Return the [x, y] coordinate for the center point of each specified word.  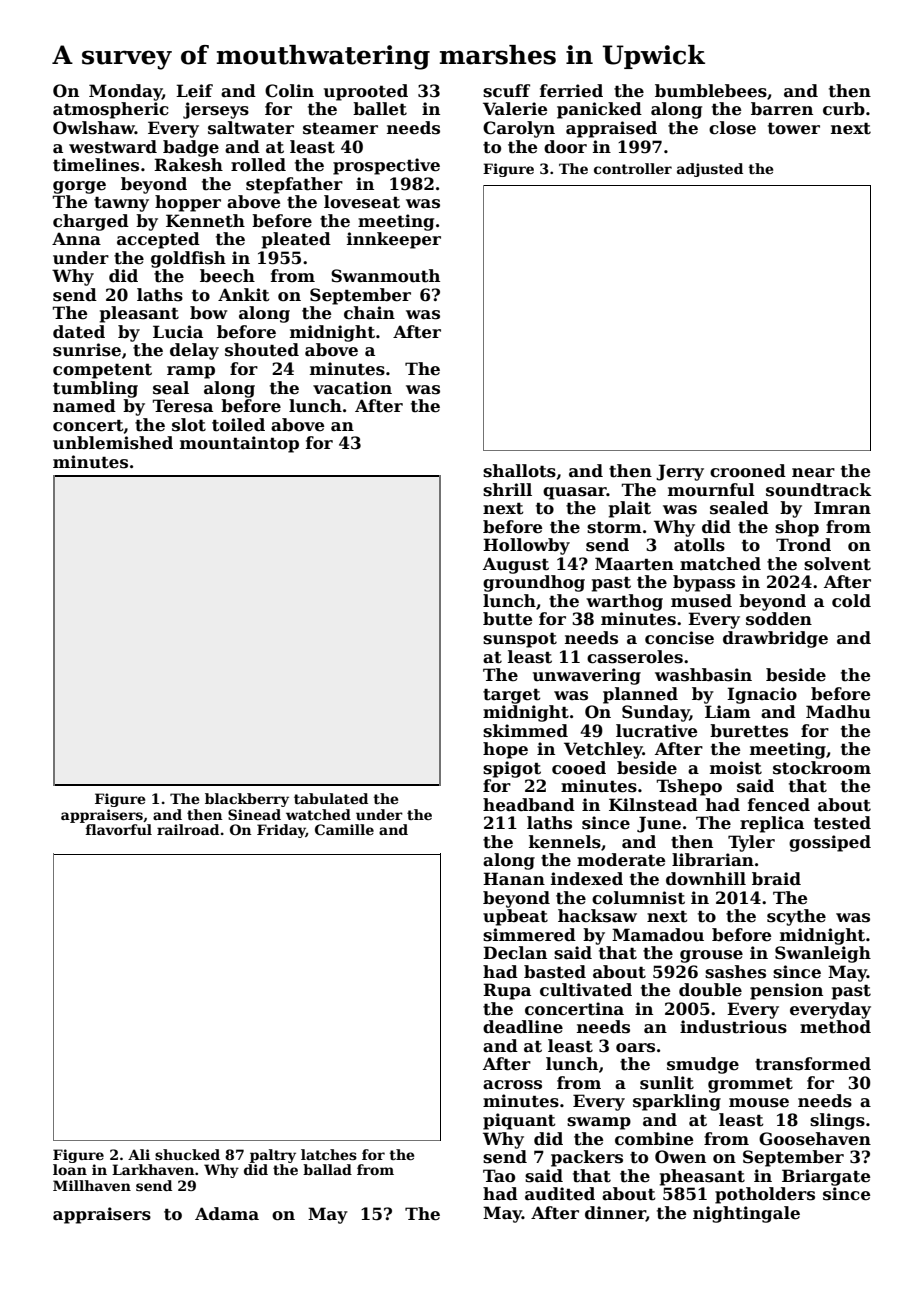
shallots [519, 471]
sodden [779, 619]
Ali [139, 1154]
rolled [258, 165]
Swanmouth [385, 276]
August [516, 565]
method [835, 1027]
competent [102, 371]
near [813, 473]
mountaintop [239, 444]
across [512, 1085]
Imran [842, 508]
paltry [273, 1156]
